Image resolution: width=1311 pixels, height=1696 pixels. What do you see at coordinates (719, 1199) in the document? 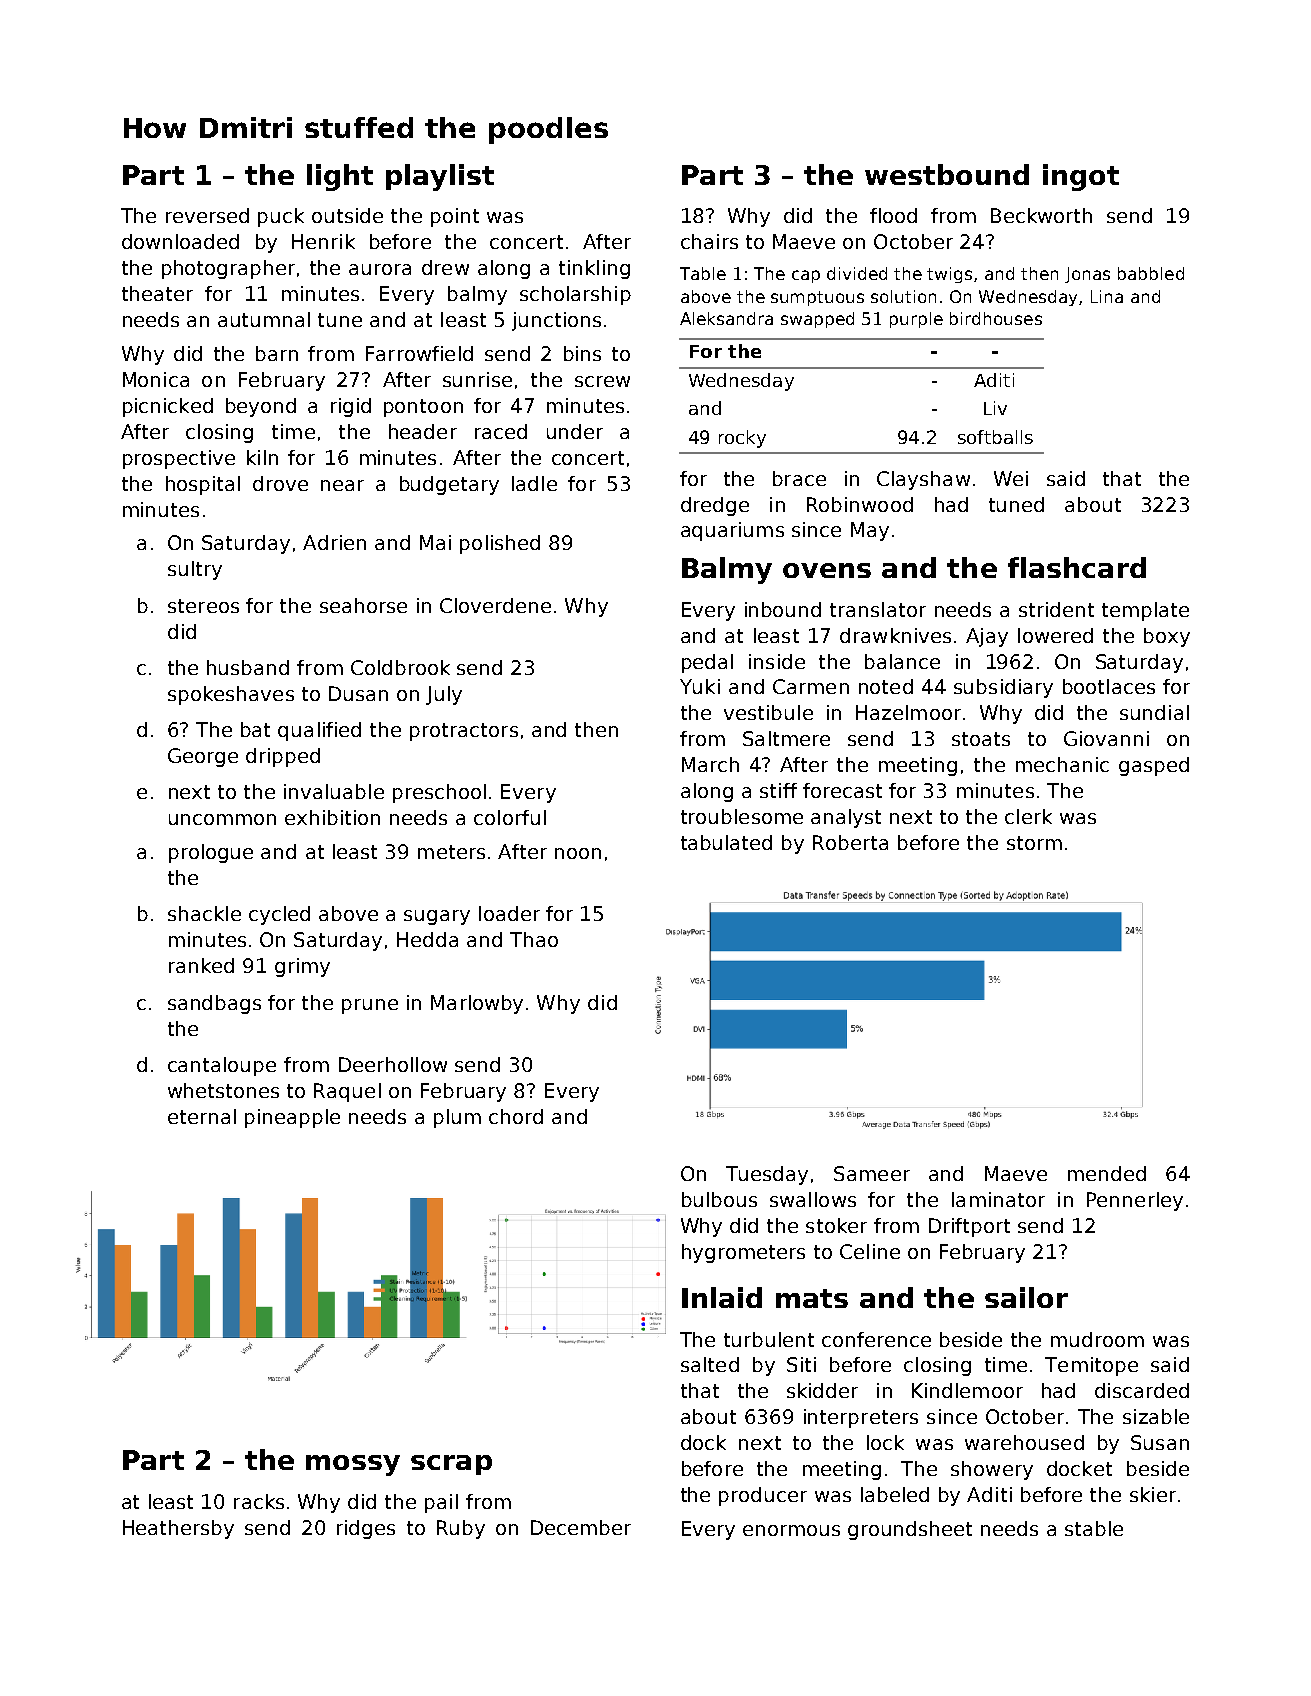
I see `bulbous` at bounding box center [719, 1199].
